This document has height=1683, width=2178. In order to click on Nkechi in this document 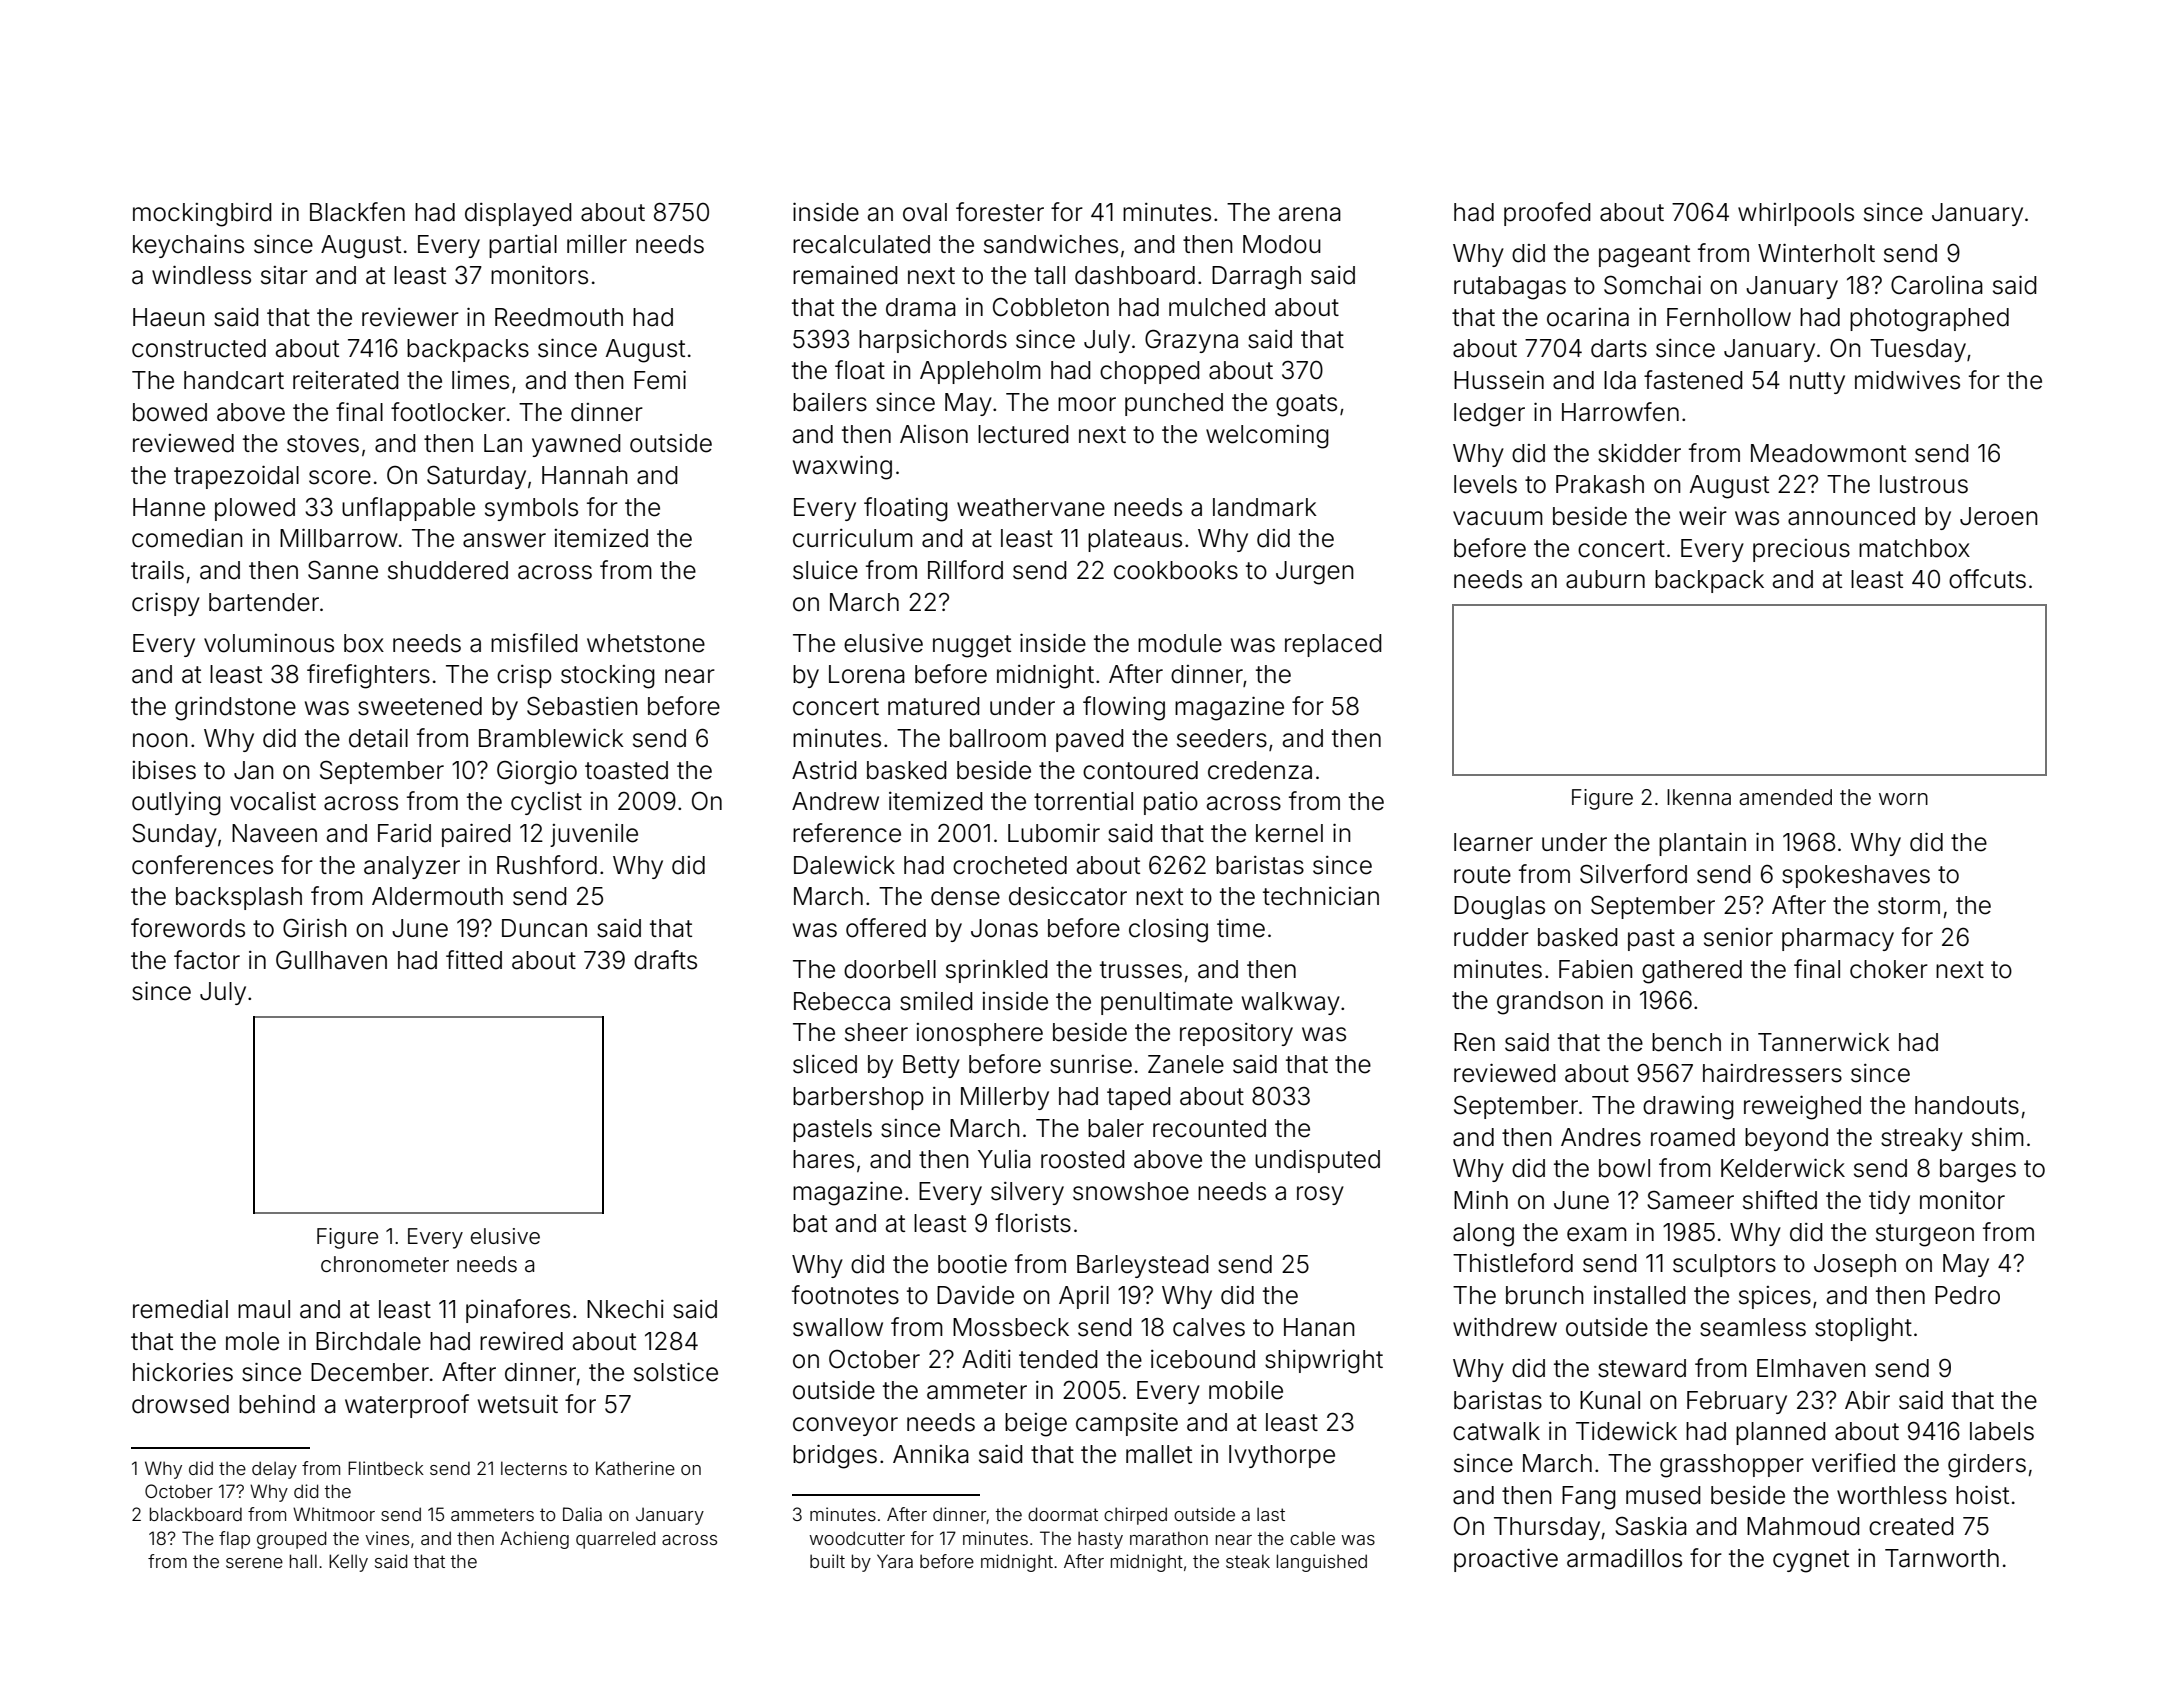, I will do `click(625, 1309)`.
